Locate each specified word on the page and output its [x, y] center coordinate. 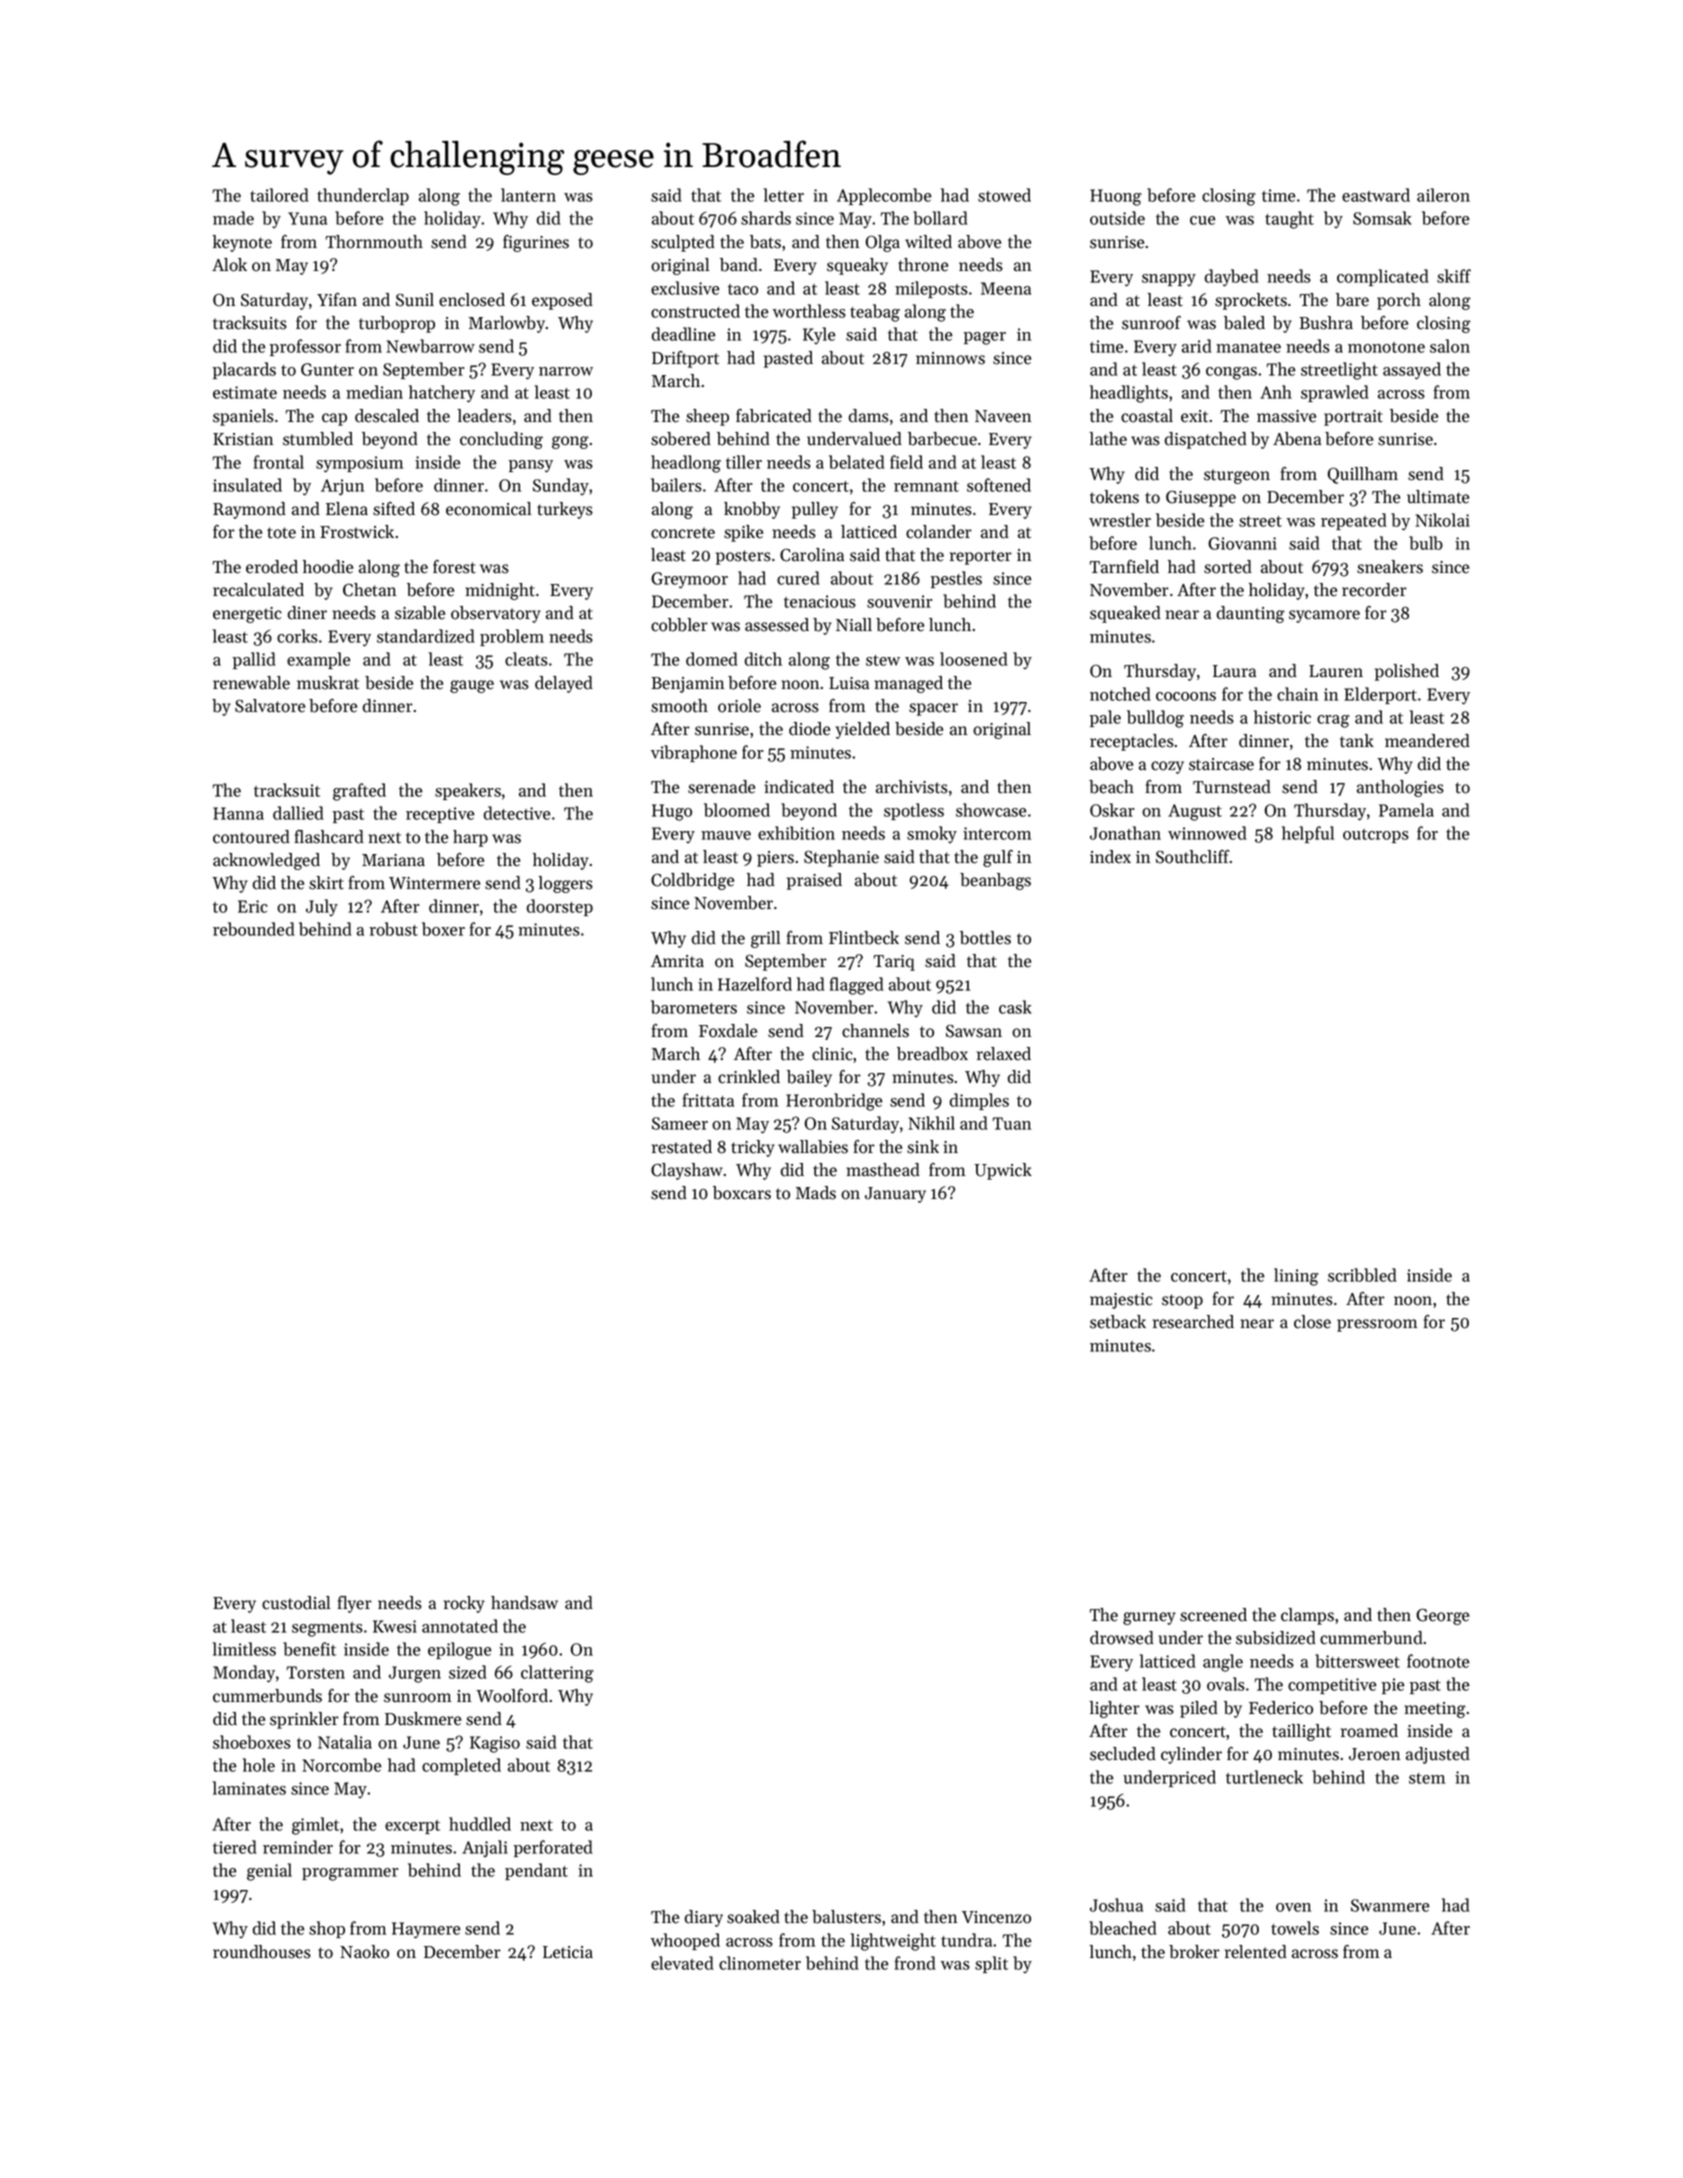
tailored [279, 195]
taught [1289, 220]
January [895, 1195]
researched [1193, 1322]
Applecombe [884, 196]
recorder [1374, 590]
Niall [854, 624]
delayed [564, 684]
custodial [296, 1603]
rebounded [254, 929]
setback [1118, 1322]
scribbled [1362, 1275]
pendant [536, 1871]
